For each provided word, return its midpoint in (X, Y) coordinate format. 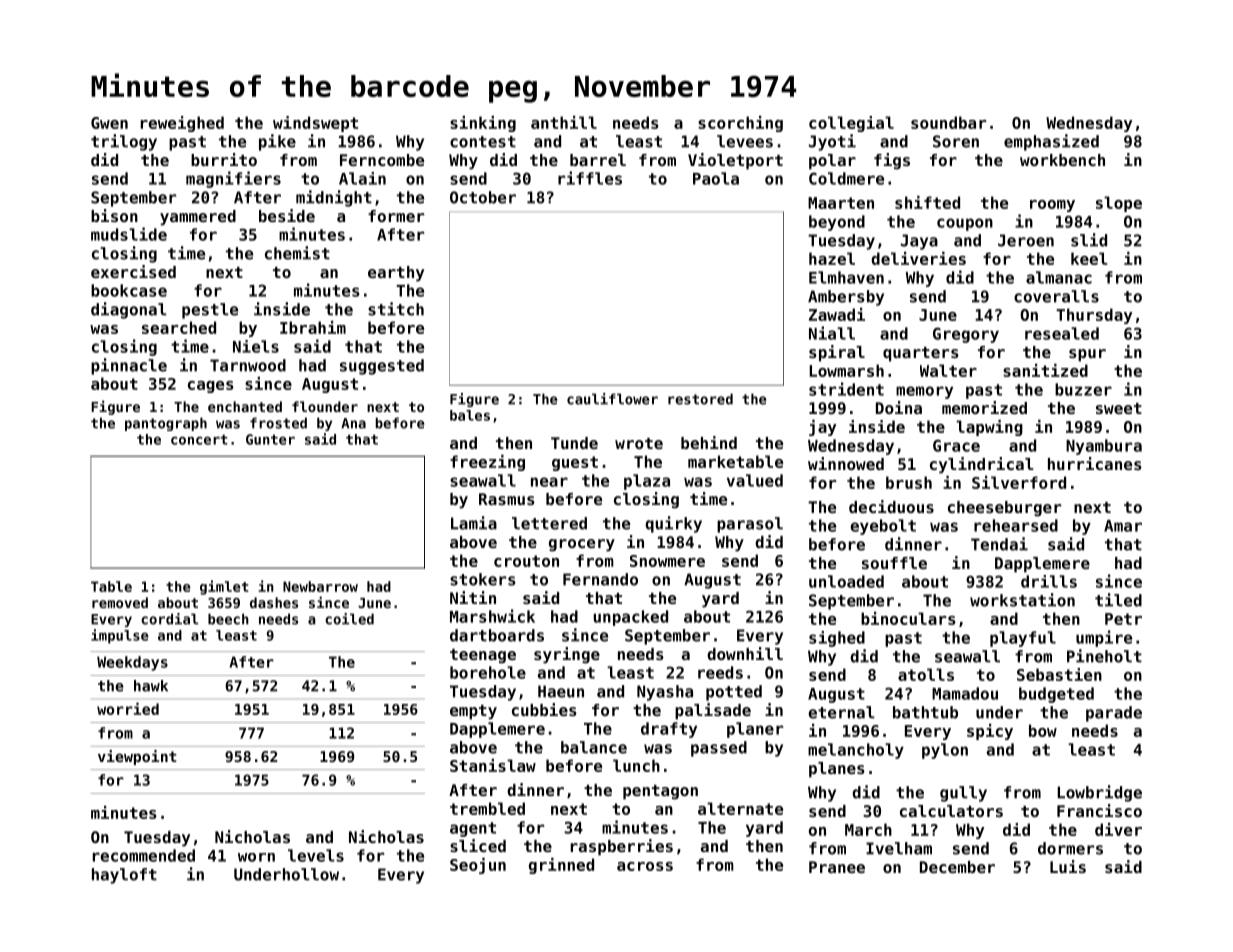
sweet (1119, 408)
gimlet (224, 587)
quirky (673, 524)
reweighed (182, 124)
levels (316, 855)
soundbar (948, 122)
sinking (483, 124)
